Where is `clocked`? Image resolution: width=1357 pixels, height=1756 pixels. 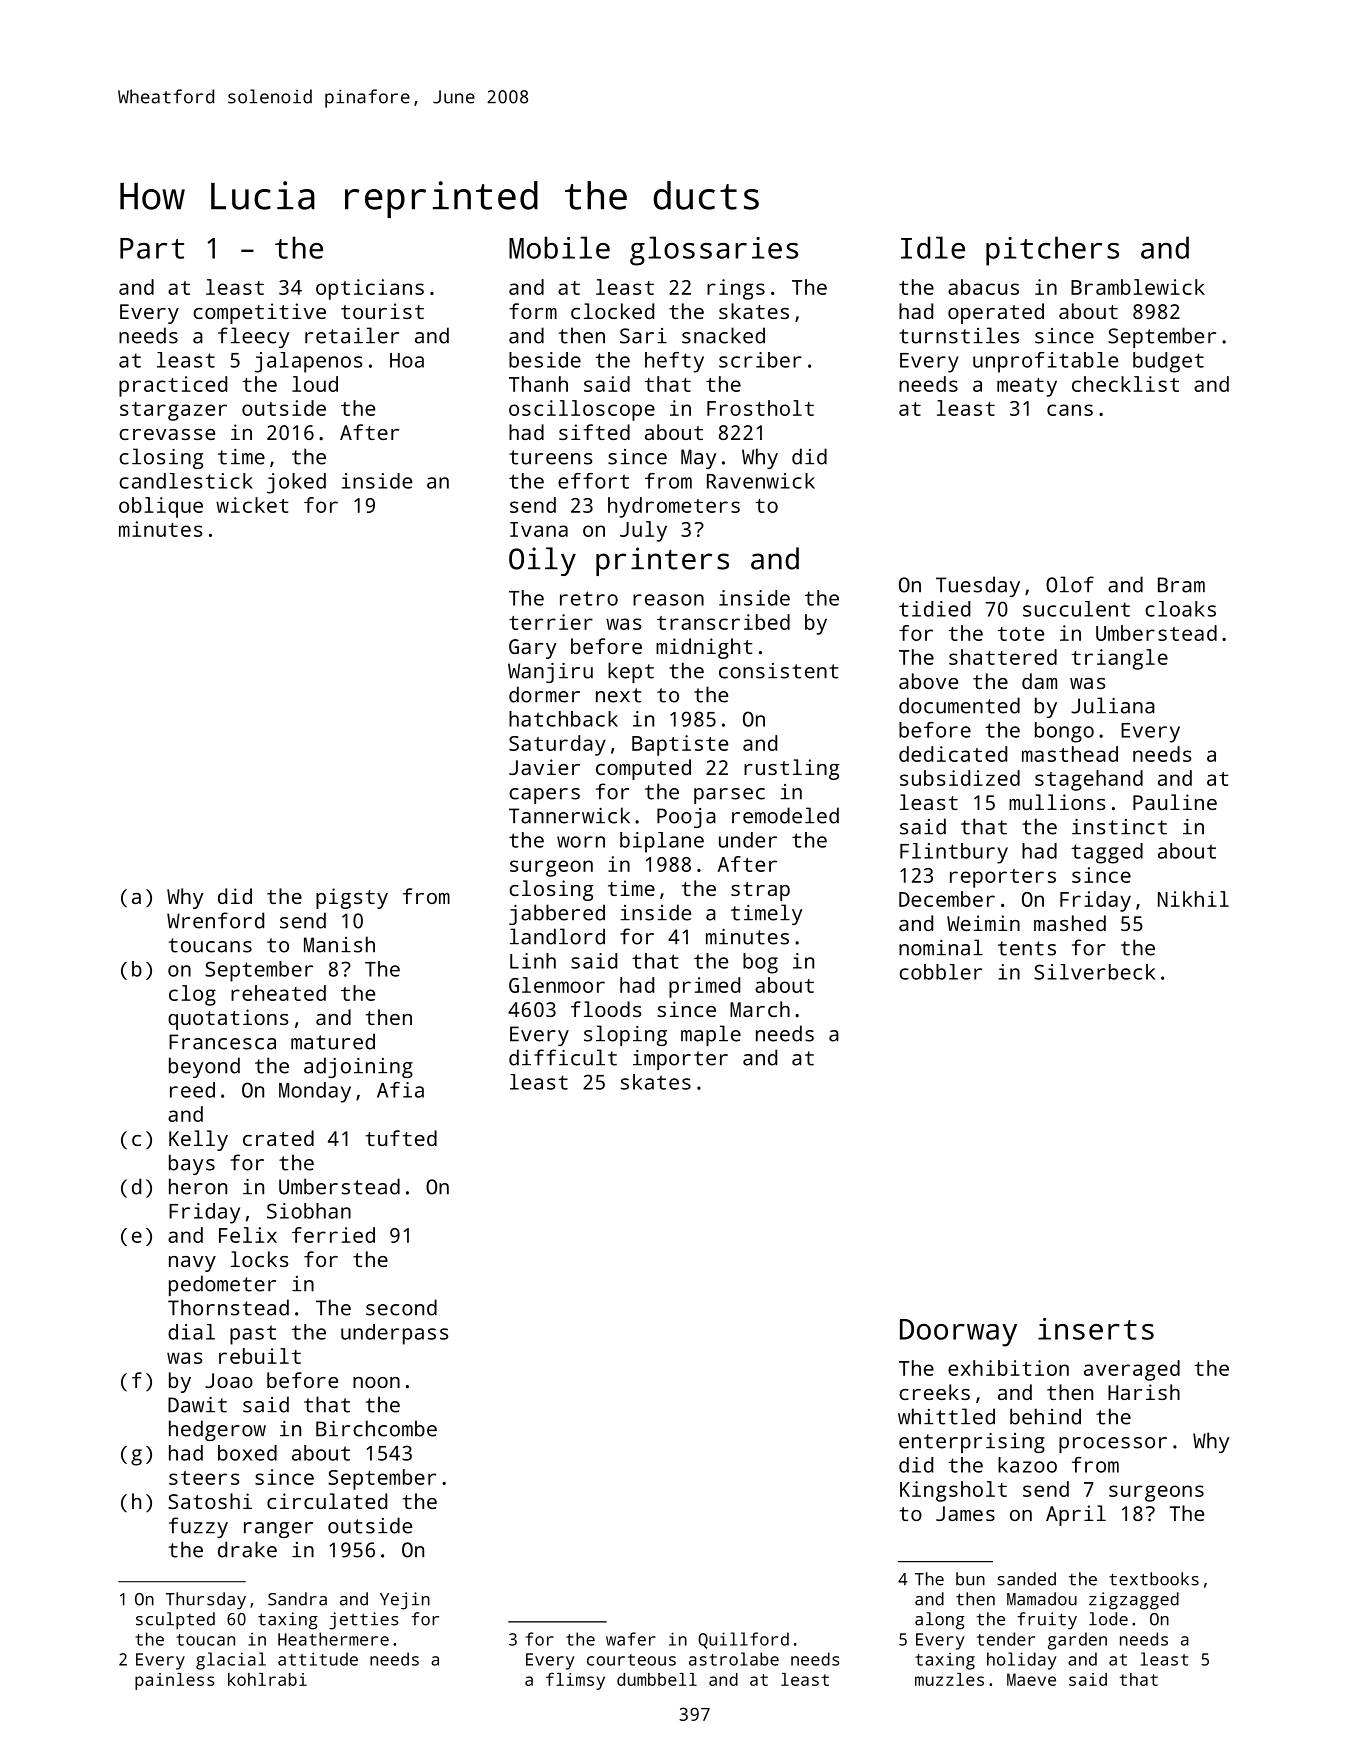 clocked is located at coordinates (612, 311).
